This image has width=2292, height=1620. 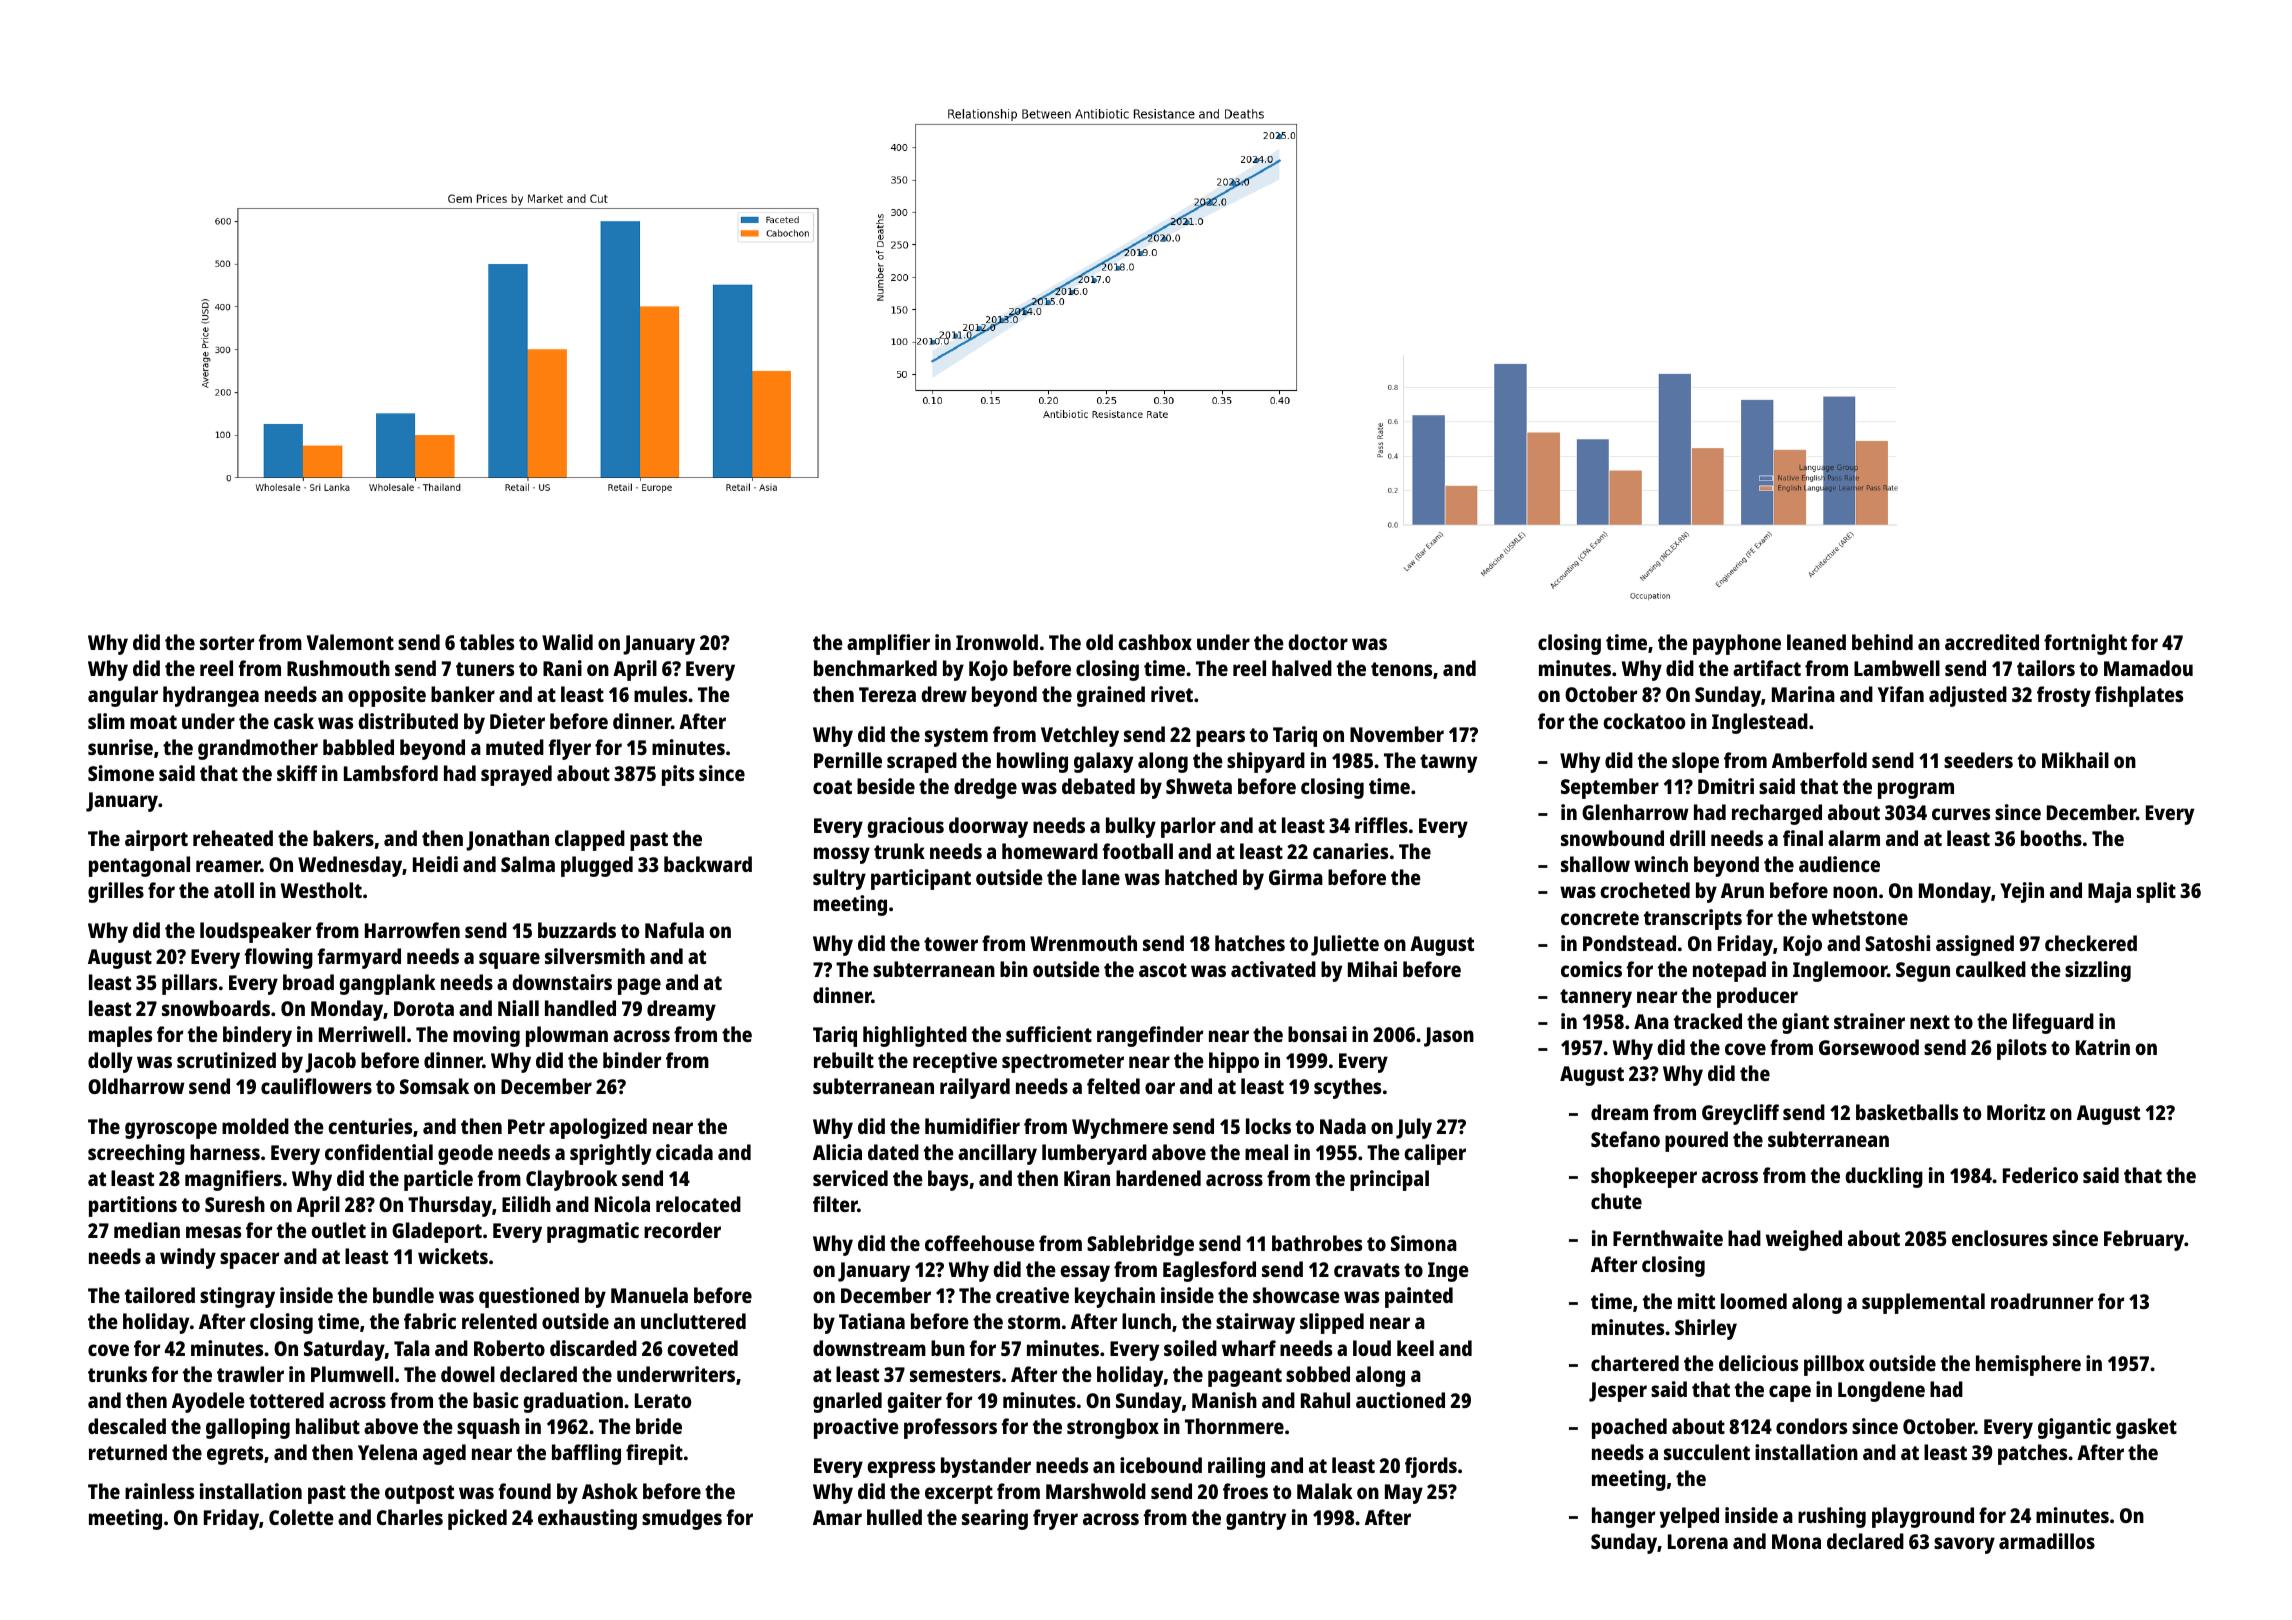 I want to click on accredited, so click(x=1992, y=642).
